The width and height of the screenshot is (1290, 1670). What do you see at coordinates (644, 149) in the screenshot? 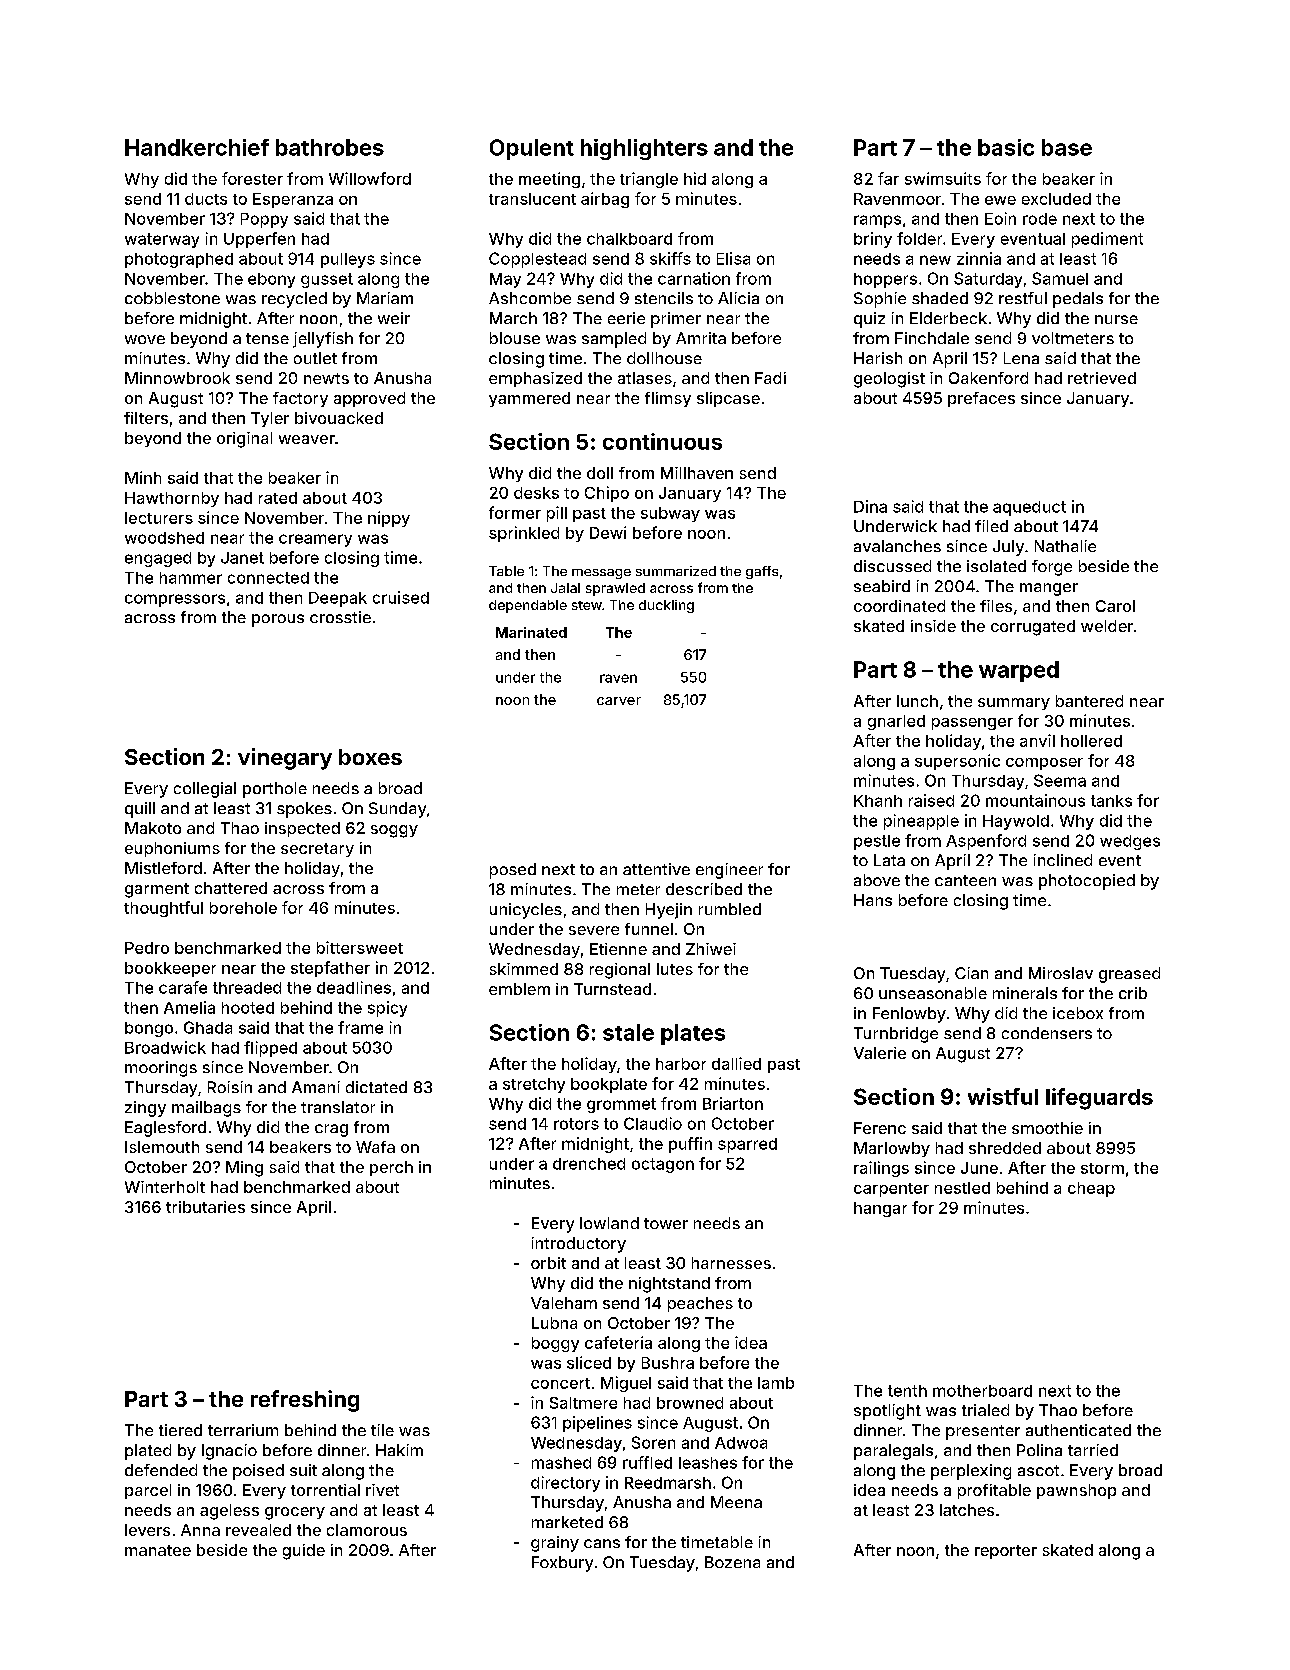
I see `highlighters` at bounding box center [644, 149].
